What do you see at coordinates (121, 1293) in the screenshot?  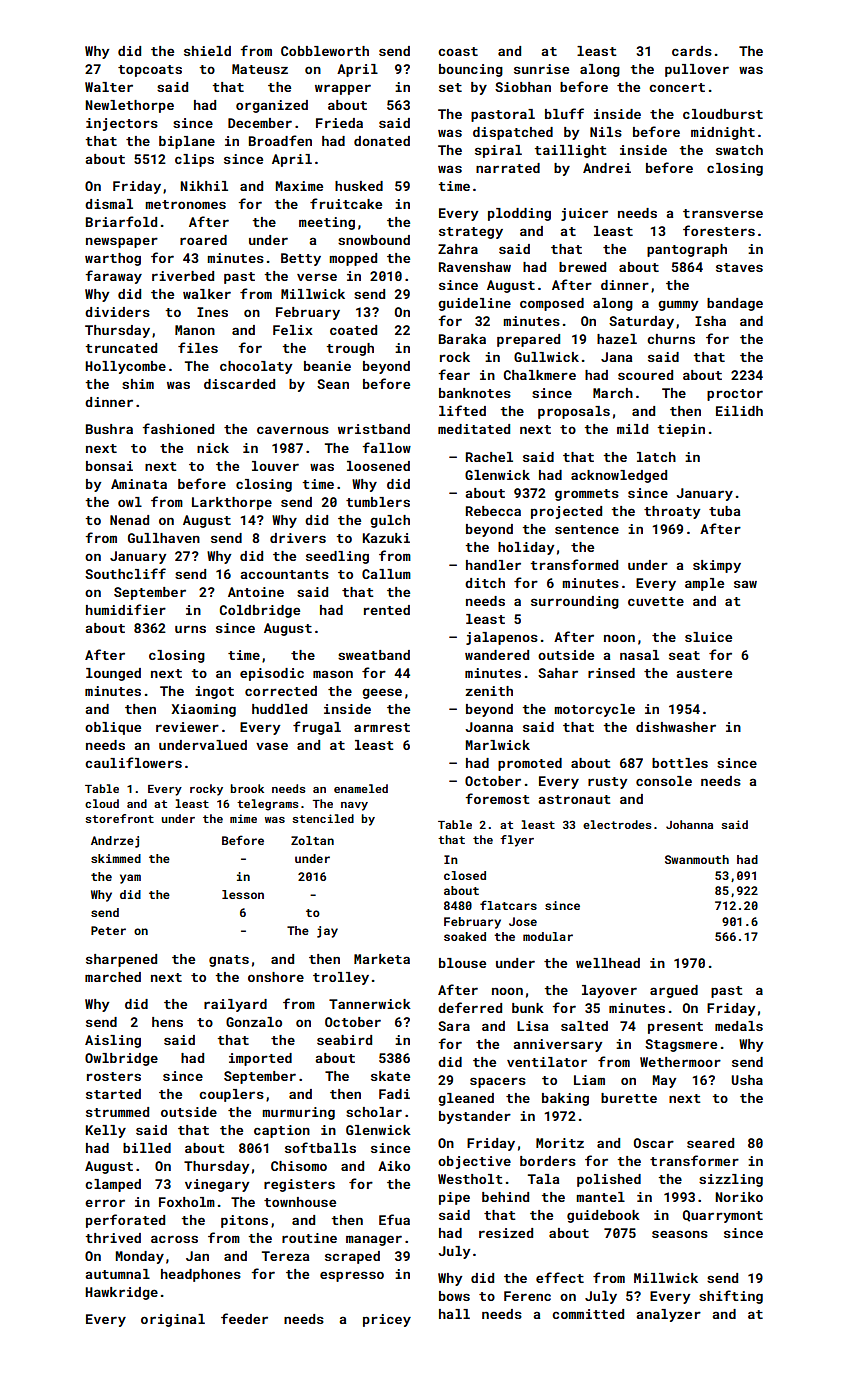 I see `Hawkridge` at bounding box center [121, 1293].
